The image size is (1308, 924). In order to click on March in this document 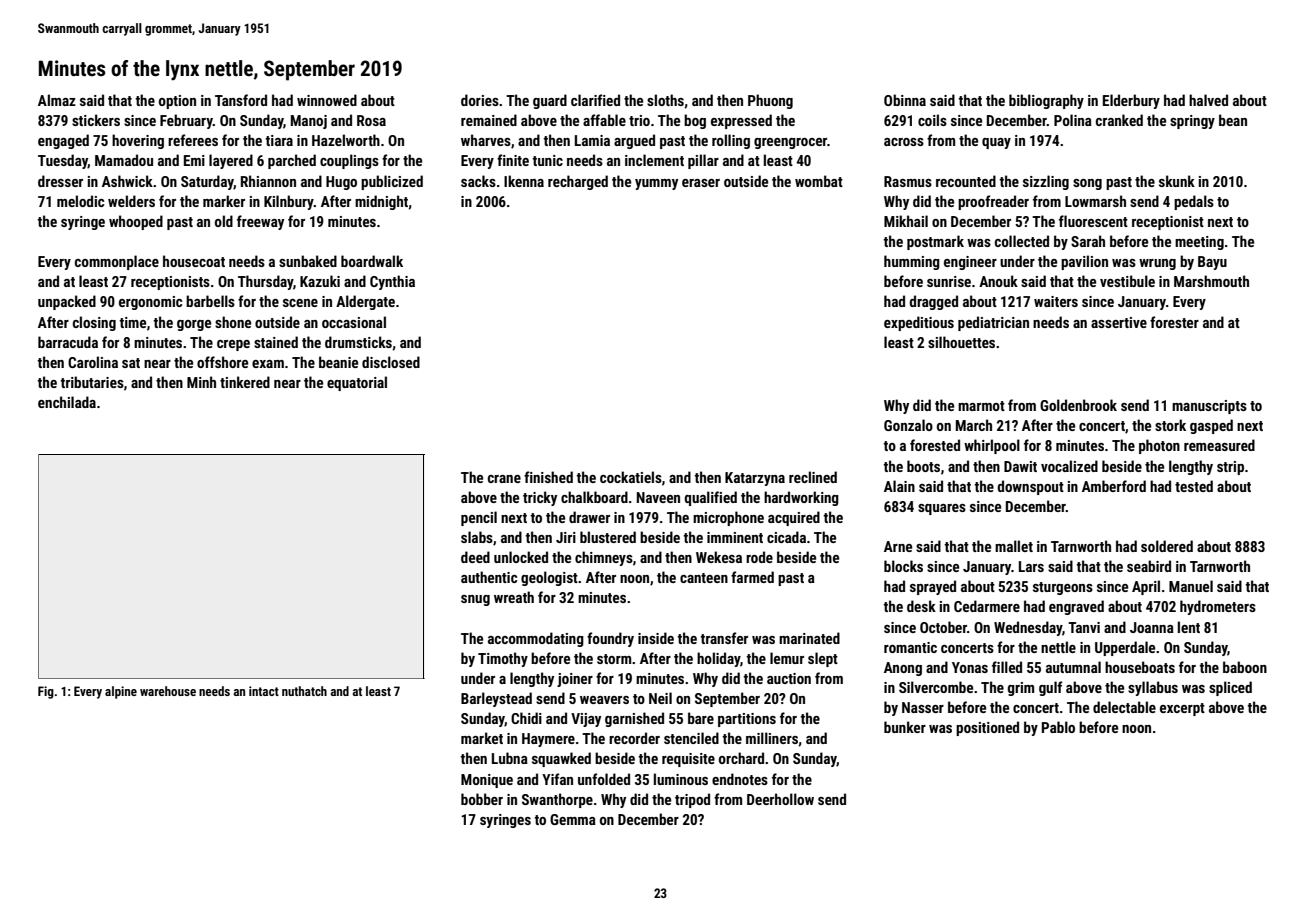, I will do `click(974, 425)`.
